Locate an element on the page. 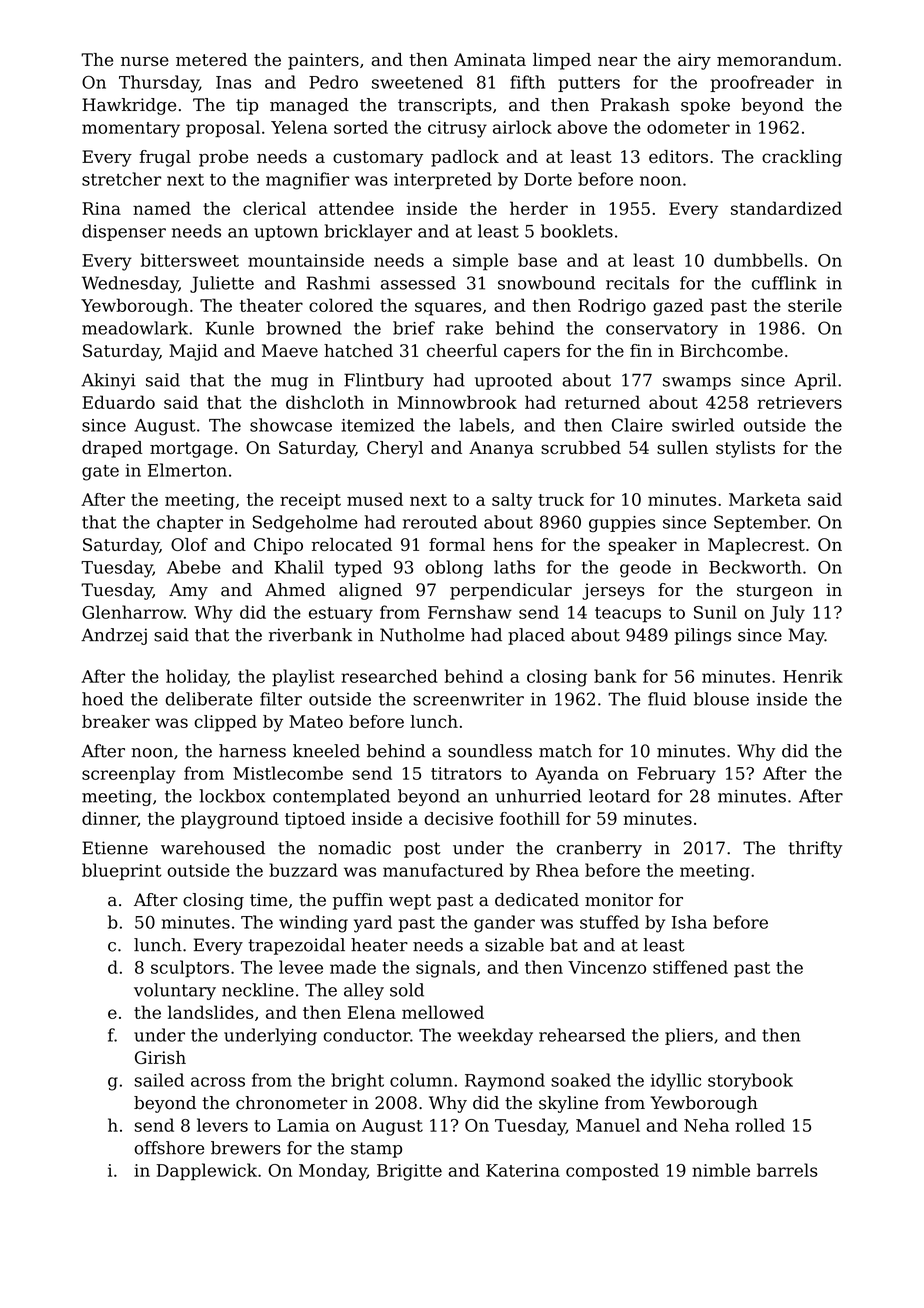 This document has height=1308, width=924. rerouted is located at coordinates (440, 522).
